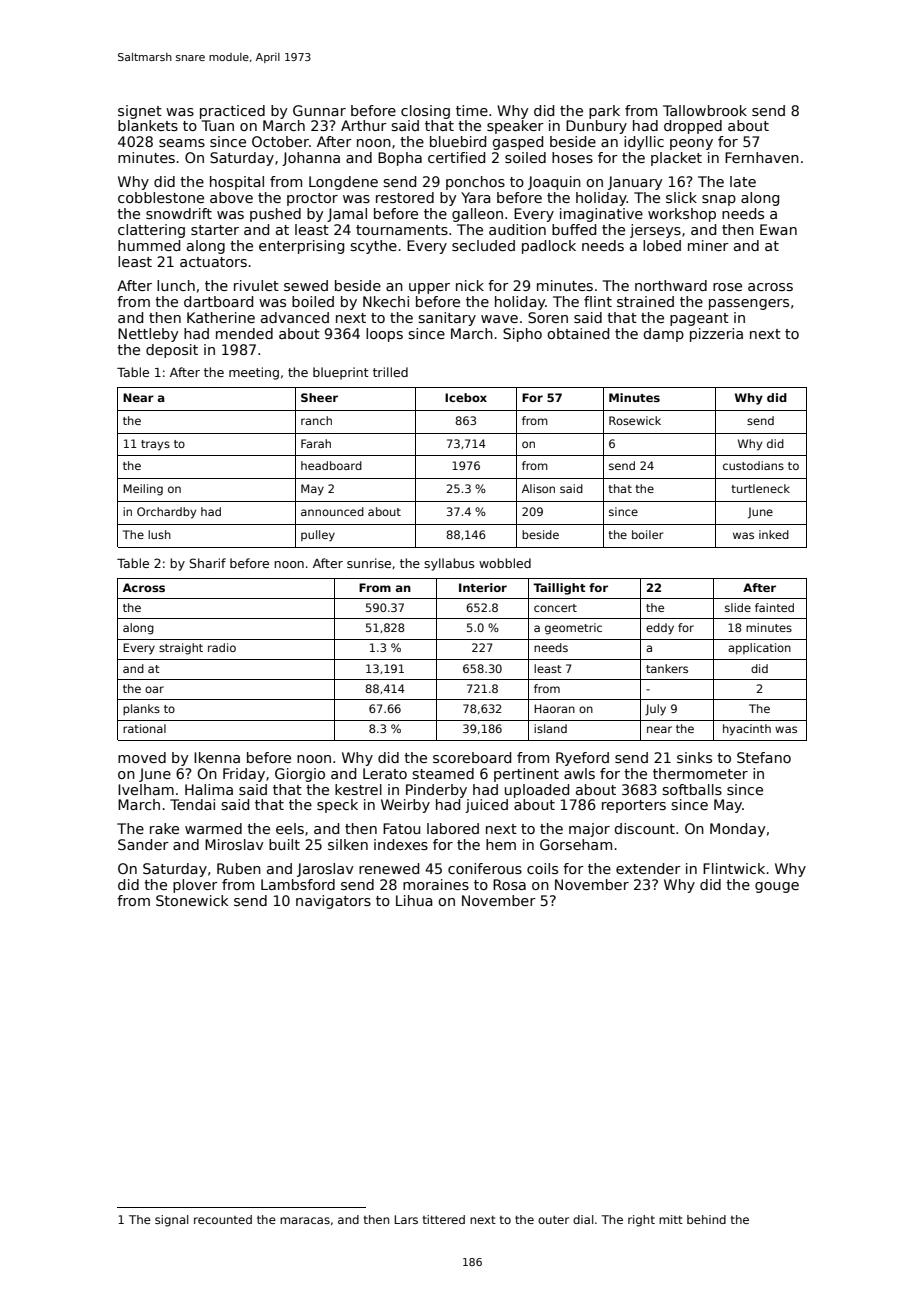 This screenshot has height=1308, width=924. Describe the element at coordinates (209, 789) in the screenshot. I see `Halima` at that location.
